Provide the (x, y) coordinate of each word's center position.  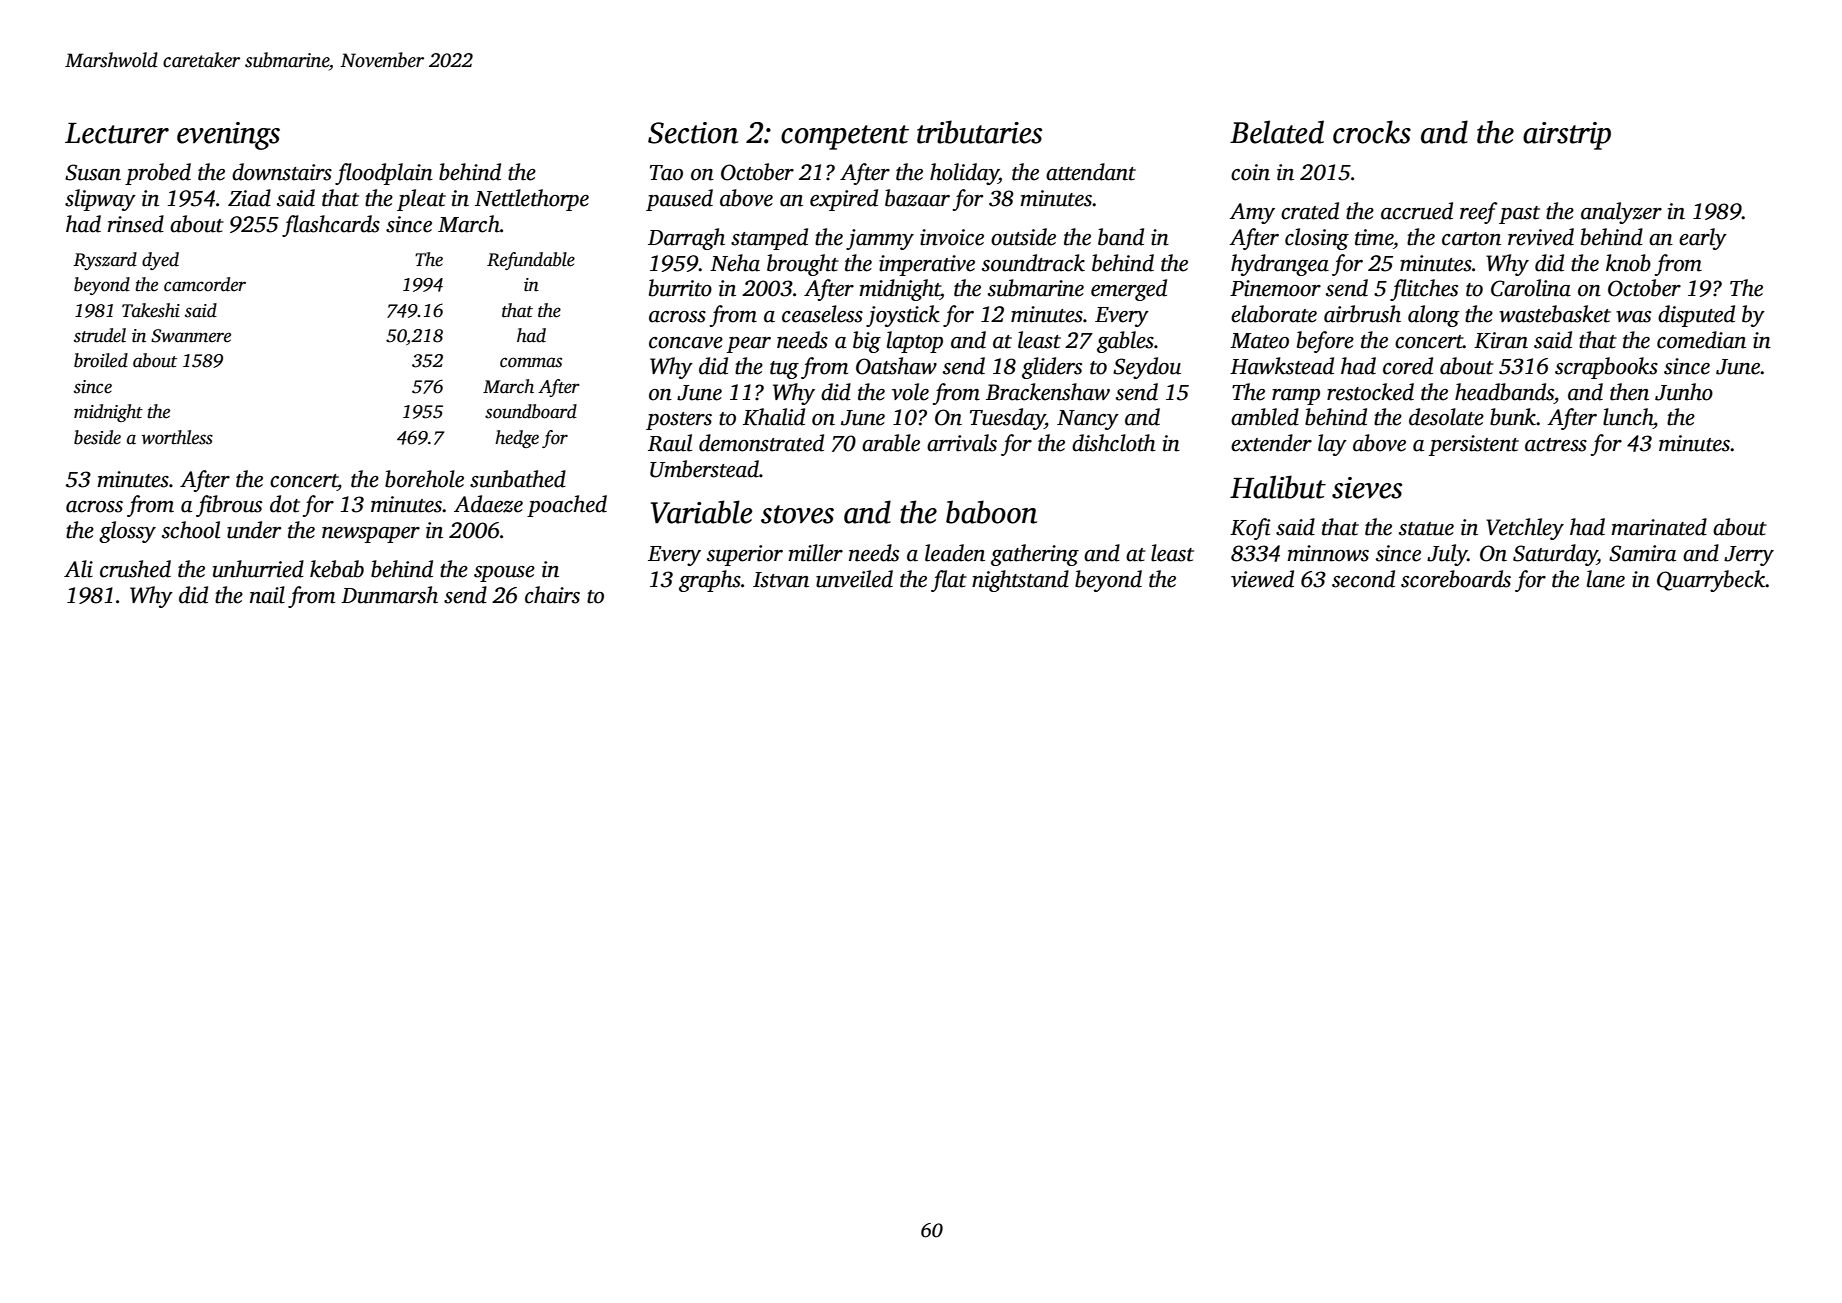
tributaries (979, 132)
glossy (127, 532)
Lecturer (117, 133)
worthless (177, 437)
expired (844, 200)
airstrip (1567, 136)
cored (1408, 366)
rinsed (136, 224)
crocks (1372, 132)
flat (949, 581)
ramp (1296, 397)
